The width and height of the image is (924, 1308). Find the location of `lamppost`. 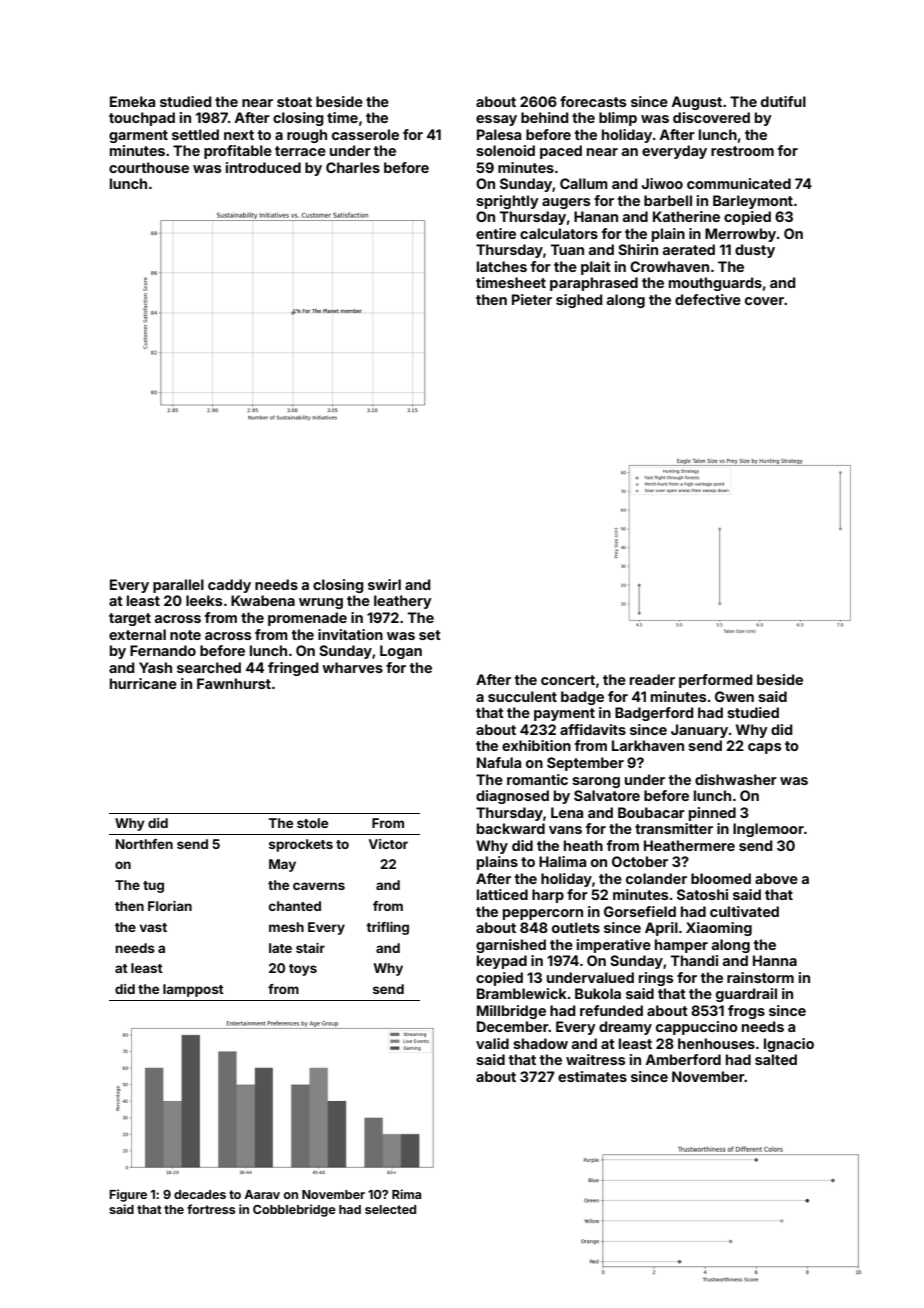

lamppost is located at coordinates (193, 990).
